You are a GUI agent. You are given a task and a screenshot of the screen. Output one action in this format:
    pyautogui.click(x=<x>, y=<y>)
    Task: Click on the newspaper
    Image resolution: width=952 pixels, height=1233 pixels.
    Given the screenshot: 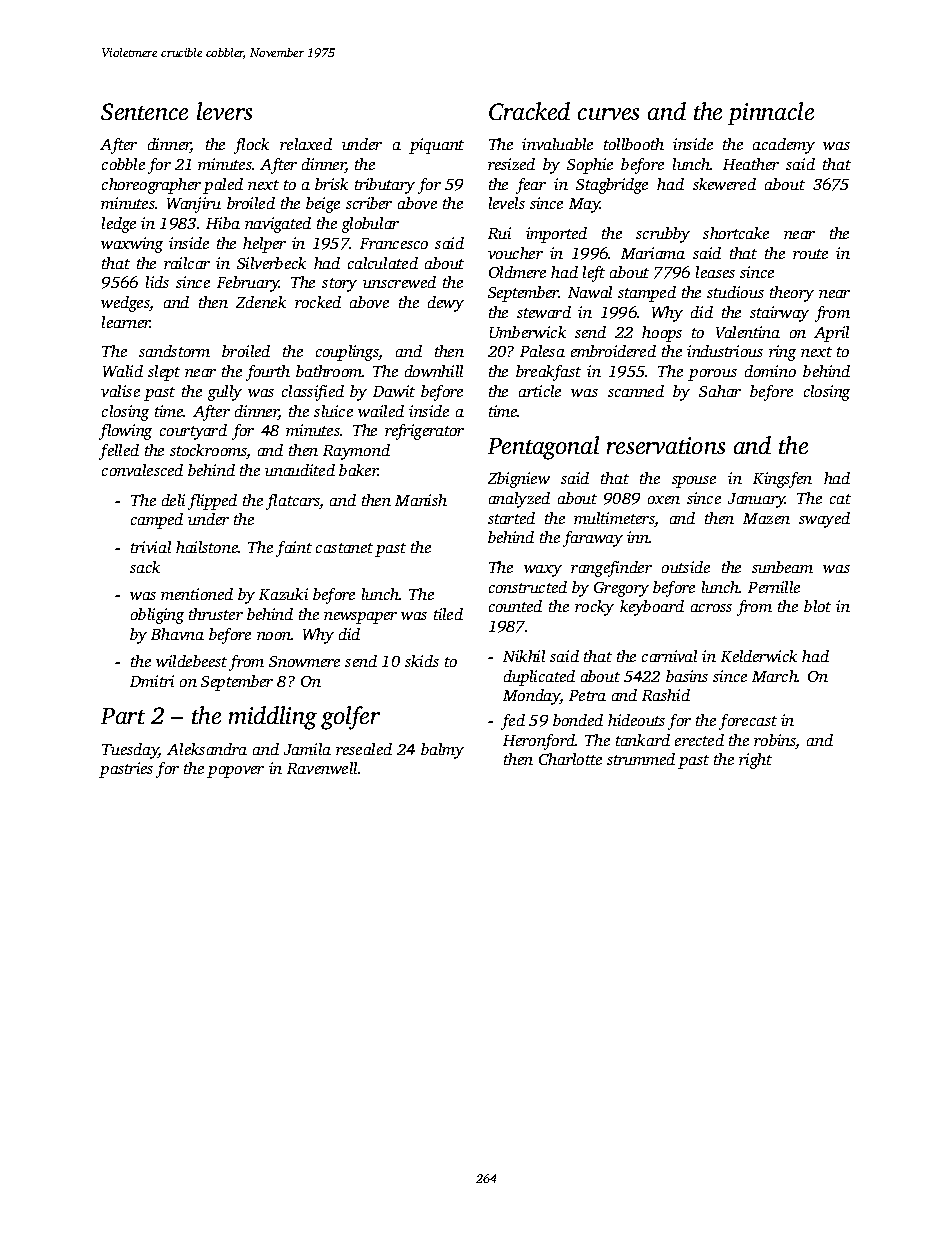 What is the action you would take?
    pyautogui.click(x=360, y=618)
